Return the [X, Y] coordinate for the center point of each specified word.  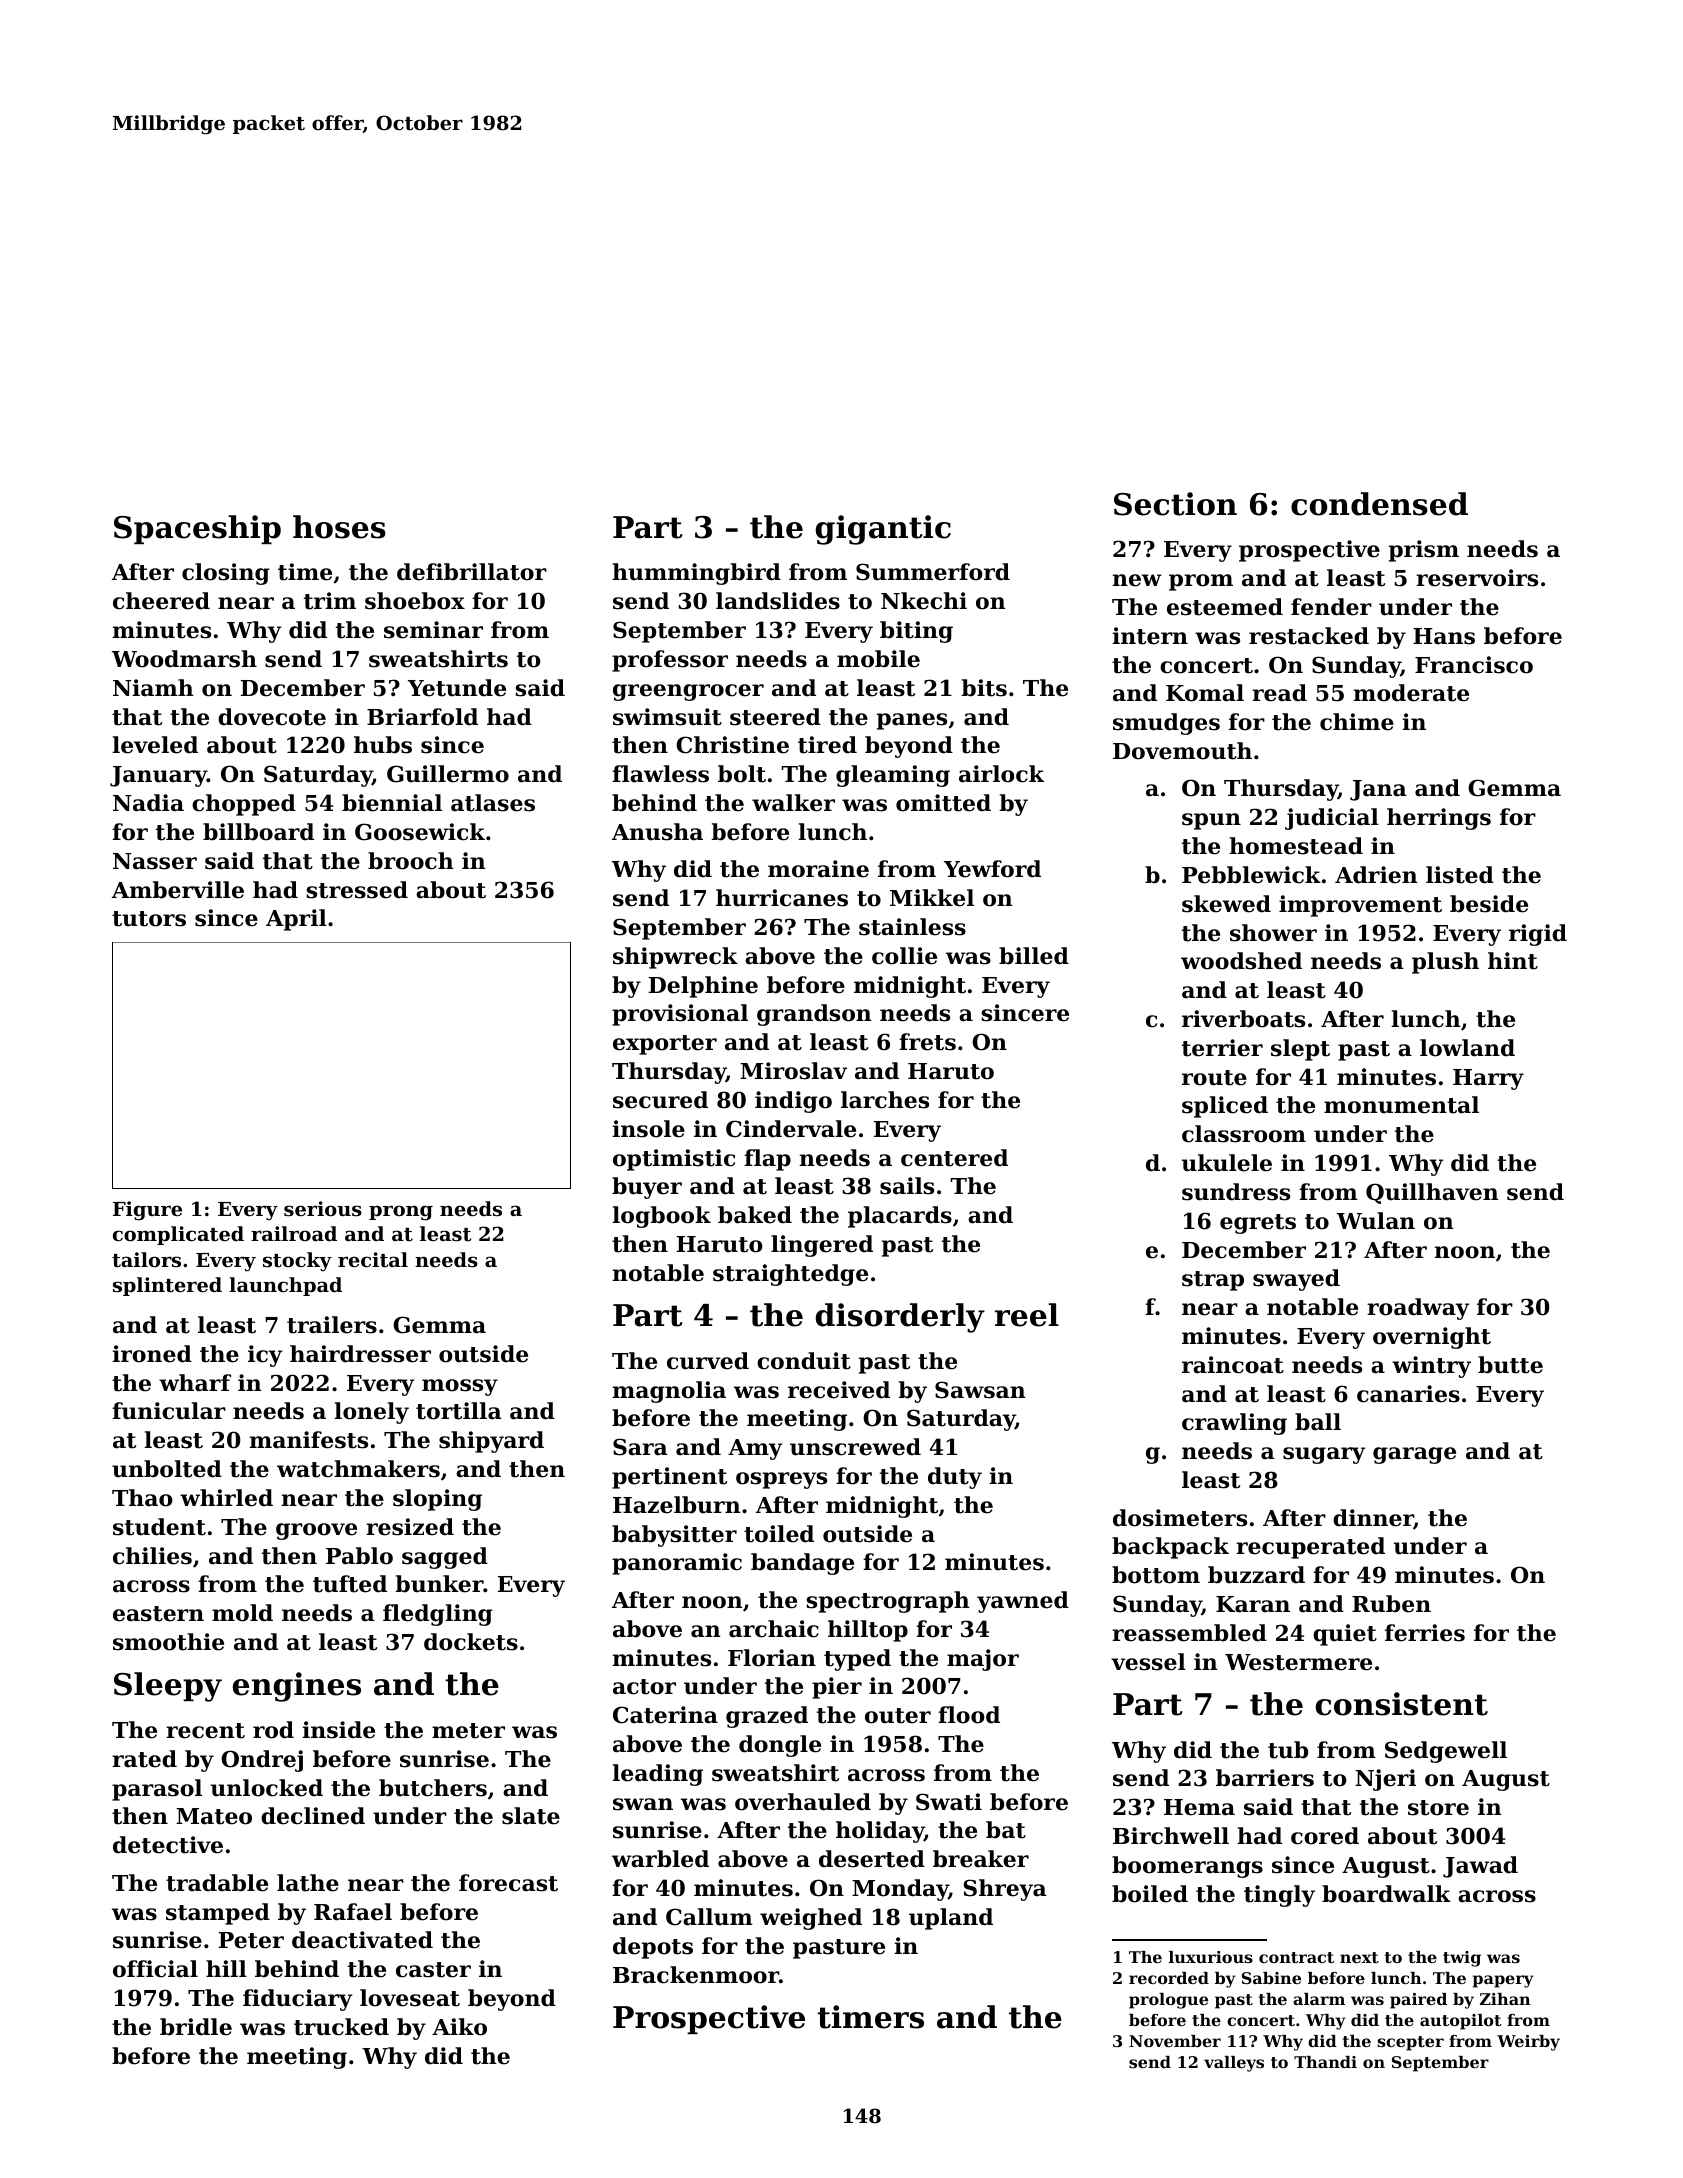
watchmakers [358, 1469]
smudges [1166, 724]
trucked [341, 2027]
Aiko [459, 2027]
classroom [1244, 1134]
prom [1201, 582]
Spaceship [197, 529]
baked [755, 1215]
